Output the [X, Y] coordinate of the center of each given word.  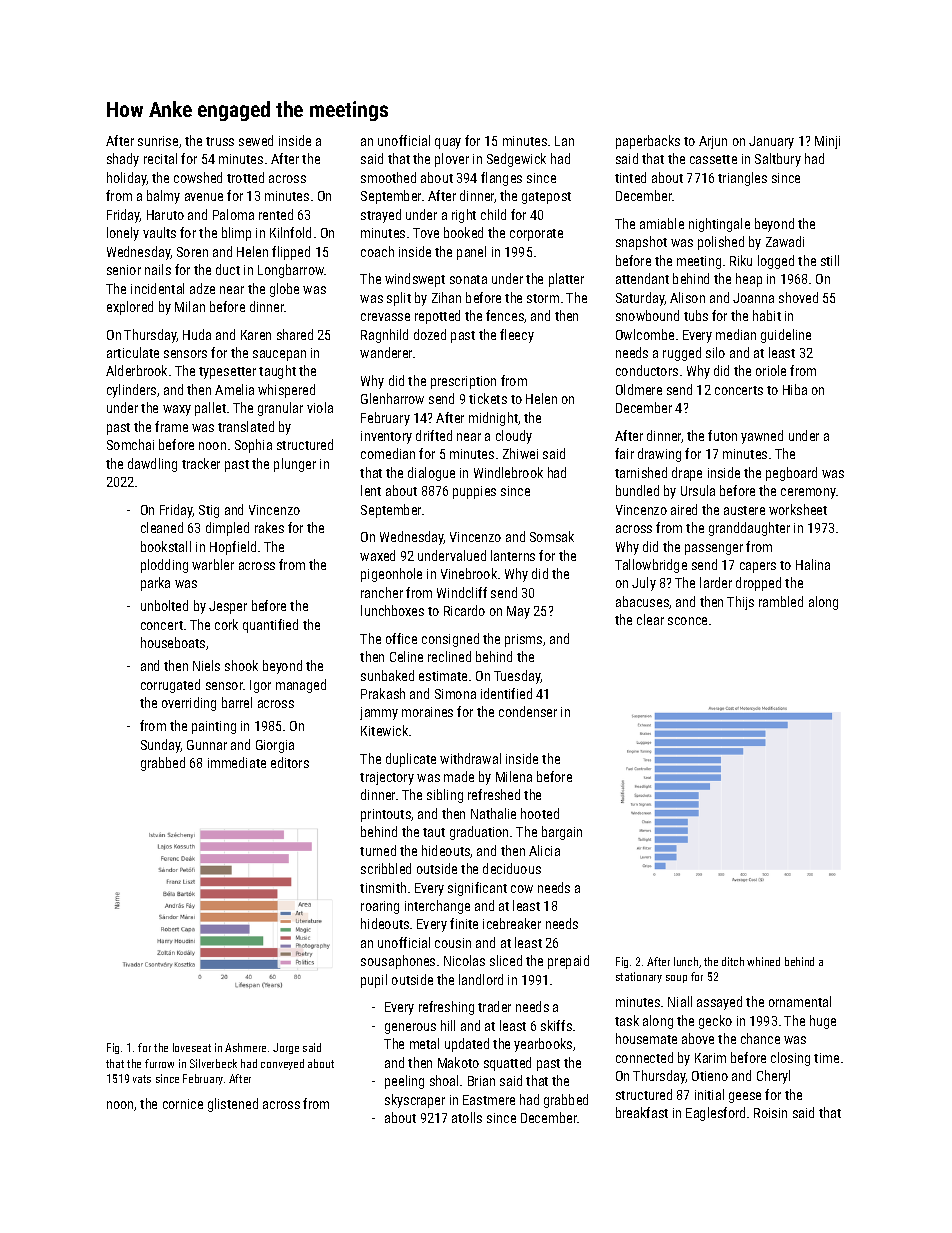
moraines [427, 712]
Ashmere [245, 1047]
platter [566, 280]
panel [471, 253]
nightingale [719, 225]
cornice [183, 1104]
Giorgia [275, 746]
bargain [562, 833]
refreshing [446, 1008]
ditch [733, 961]
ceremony [808, 493]
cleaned [162, 527]
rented [276, 214]
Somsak [552, 536]
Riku [741, 260]
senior [124, 270]
